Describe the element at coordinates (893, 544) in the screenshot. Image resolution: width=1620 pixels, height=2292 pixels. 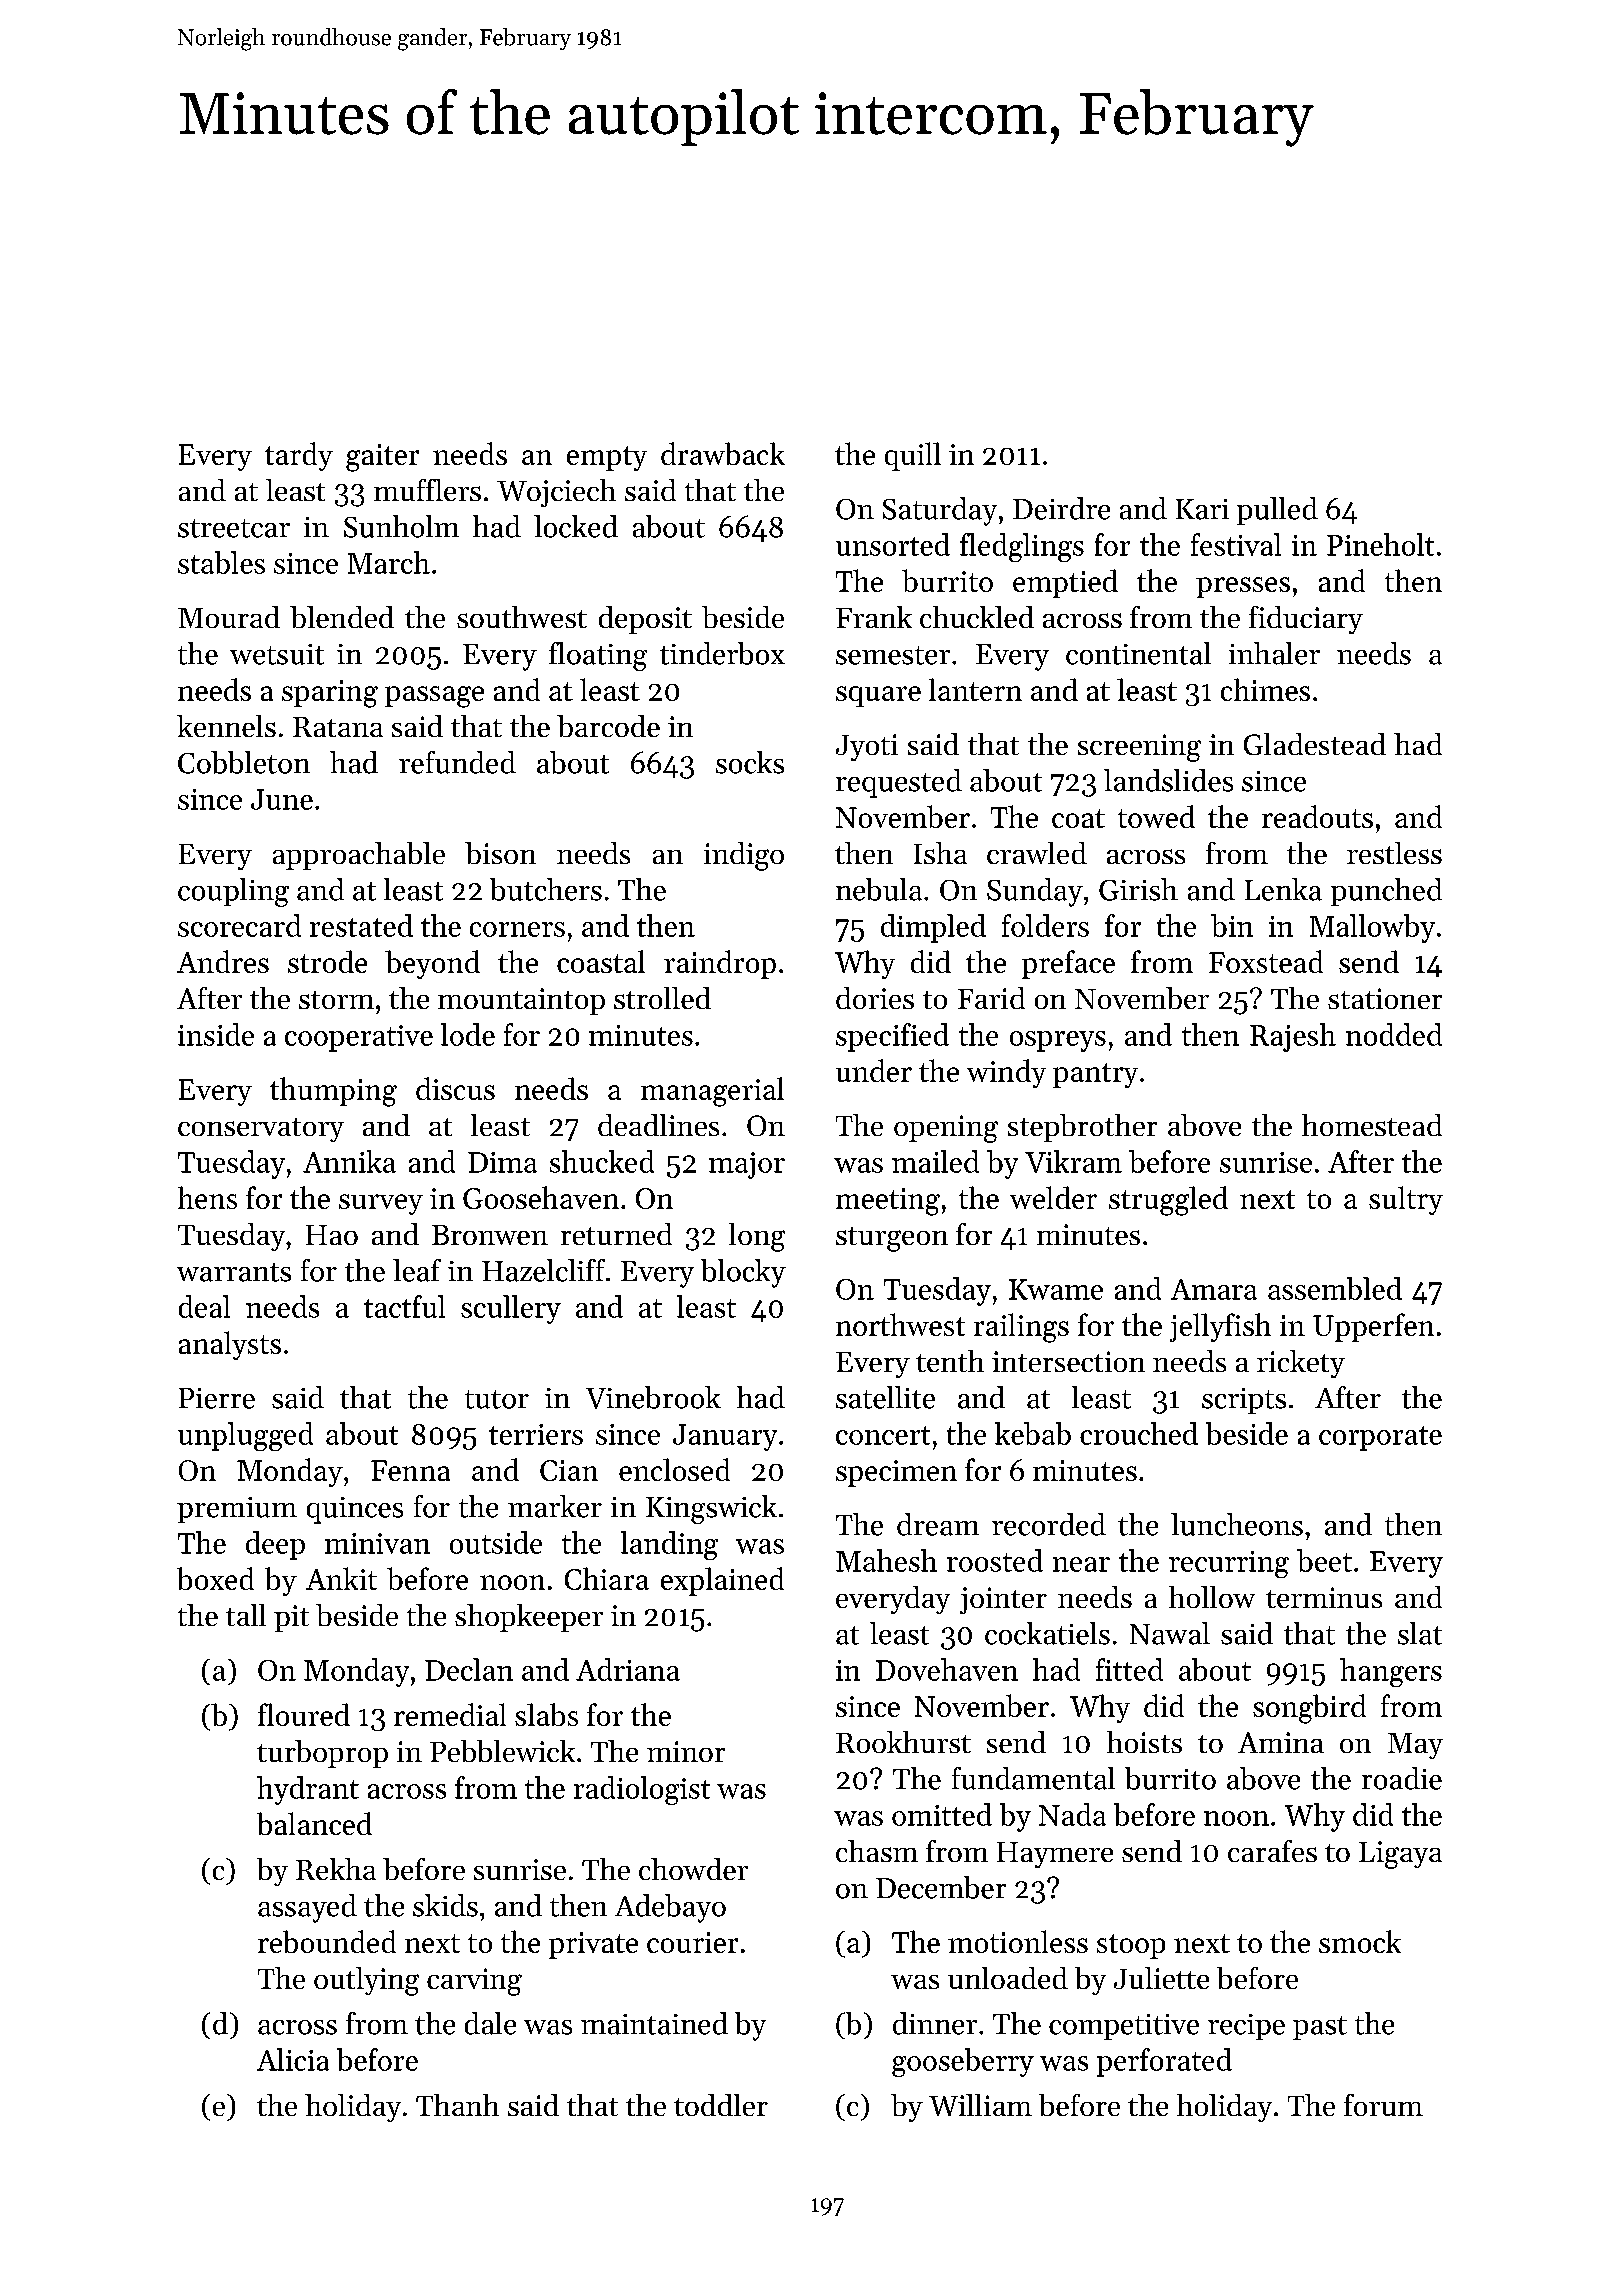
I see `unsorted` at that location.
